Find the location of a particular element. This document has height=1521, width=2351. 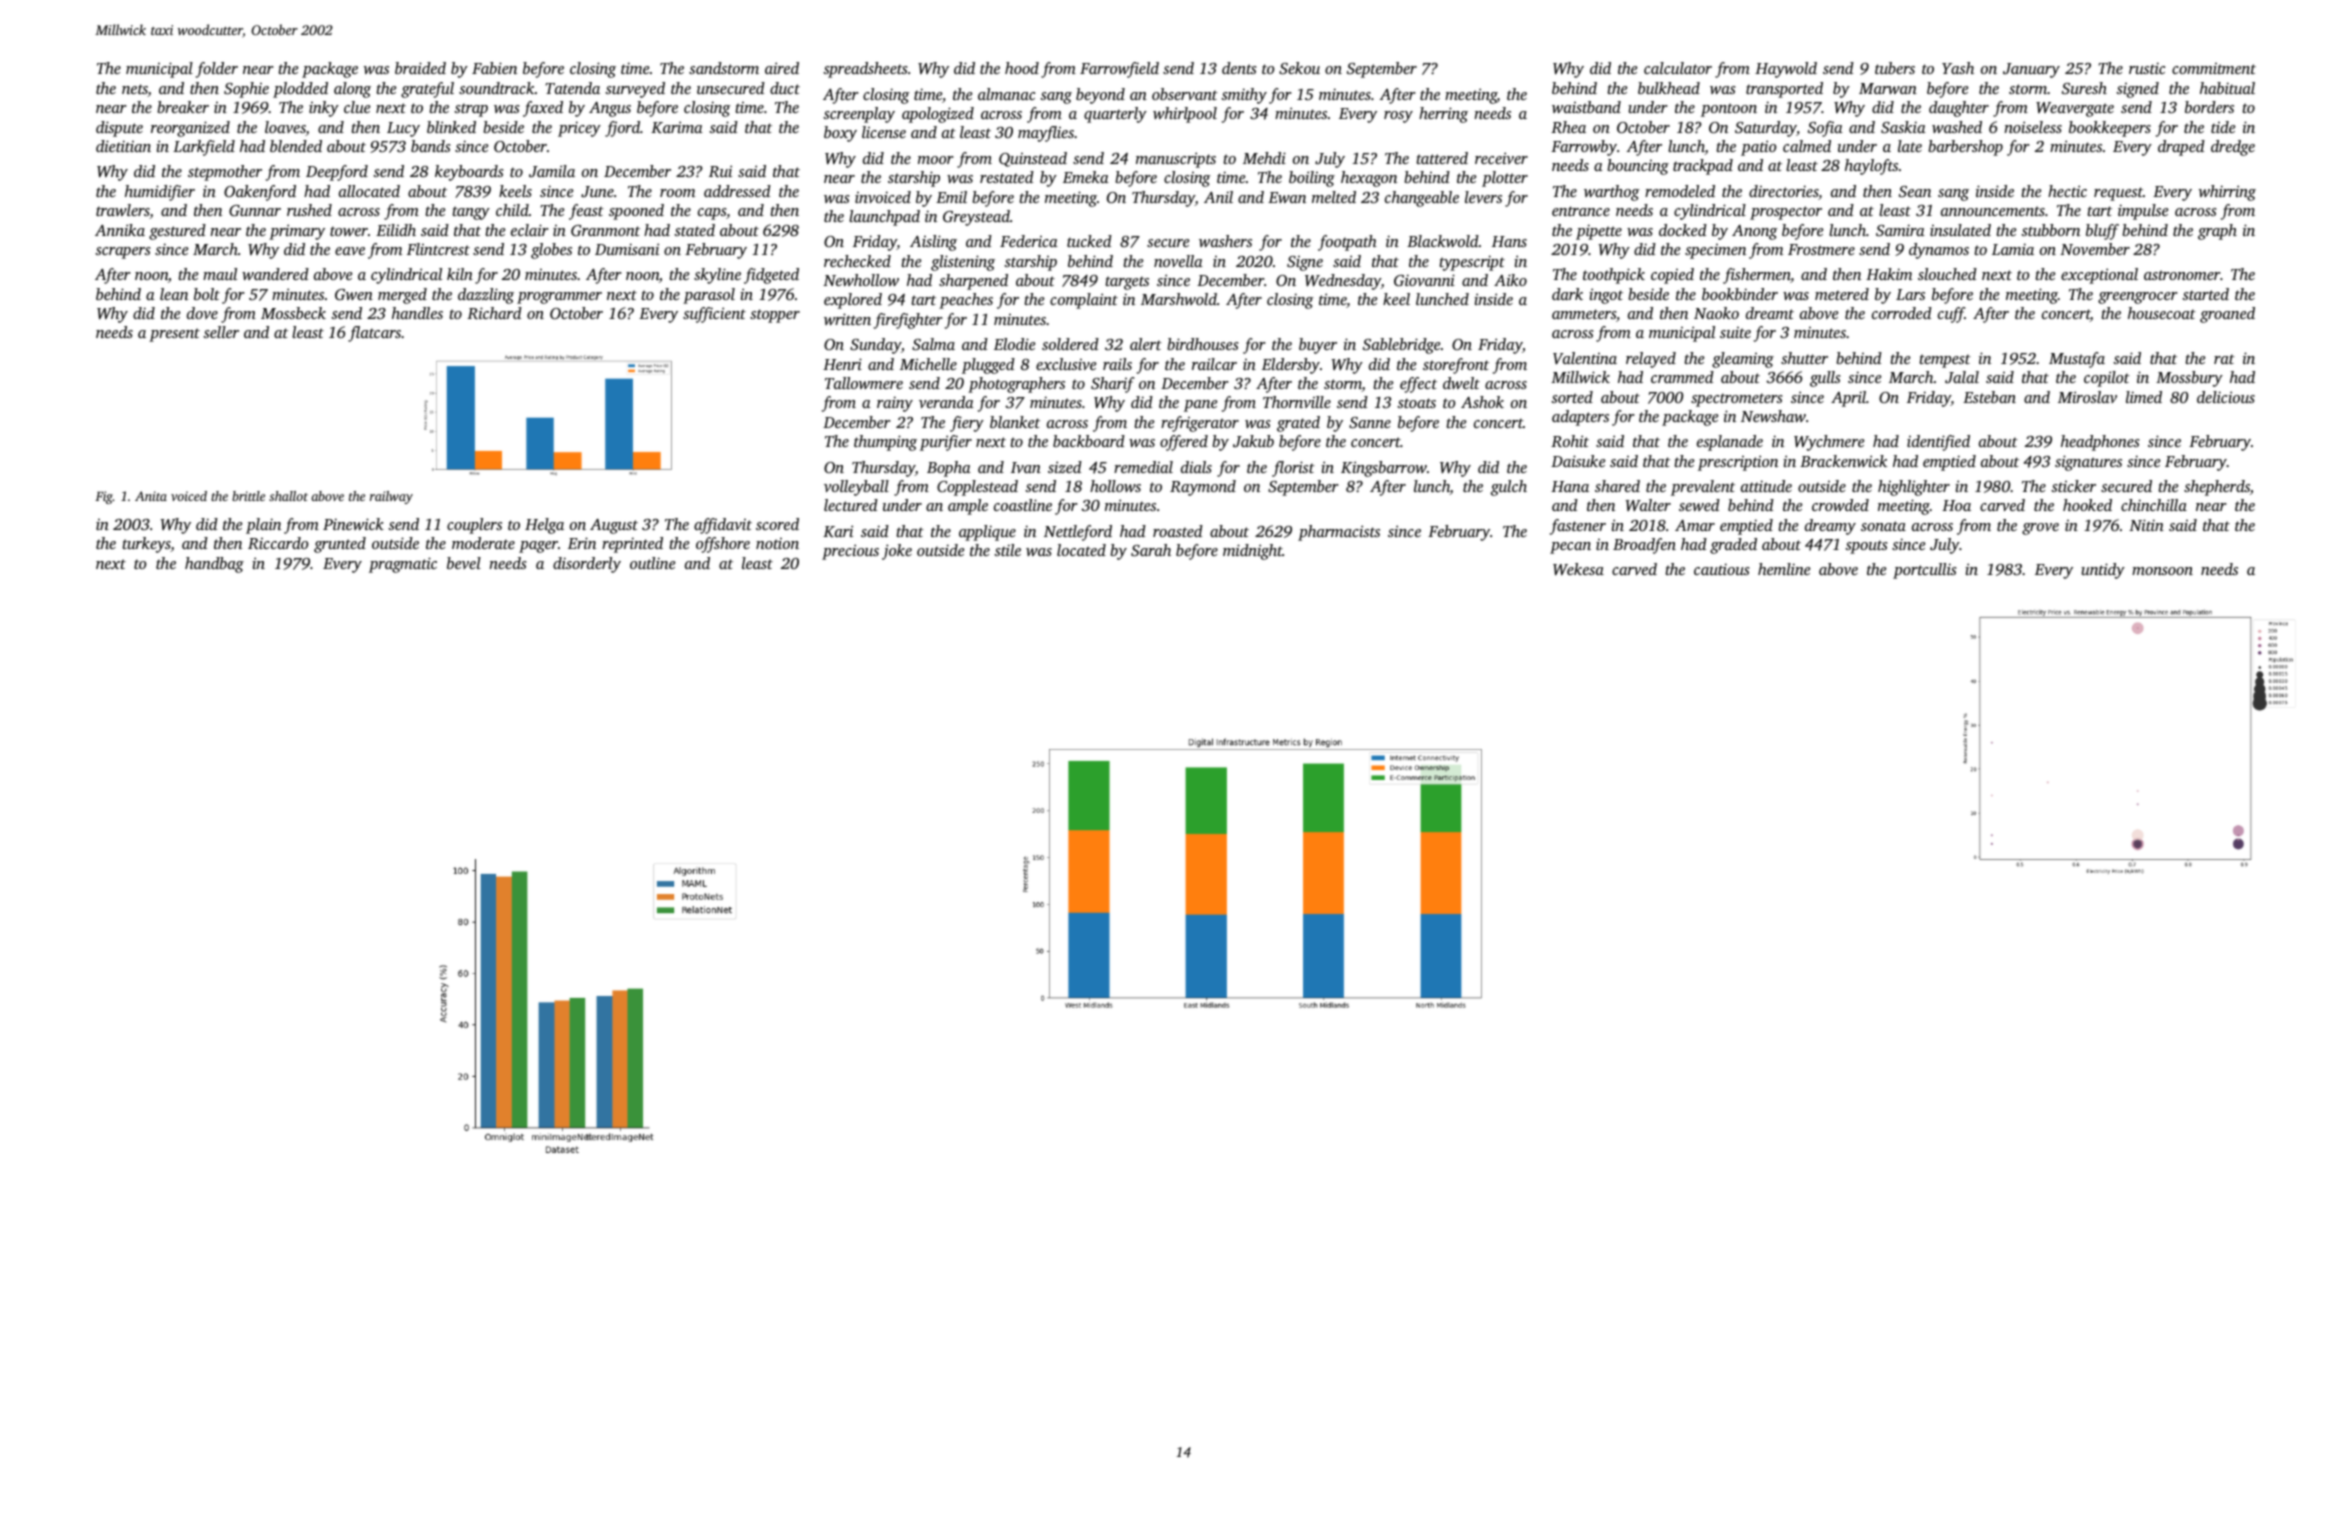

typescript is located at coordinates (1472, 263).
